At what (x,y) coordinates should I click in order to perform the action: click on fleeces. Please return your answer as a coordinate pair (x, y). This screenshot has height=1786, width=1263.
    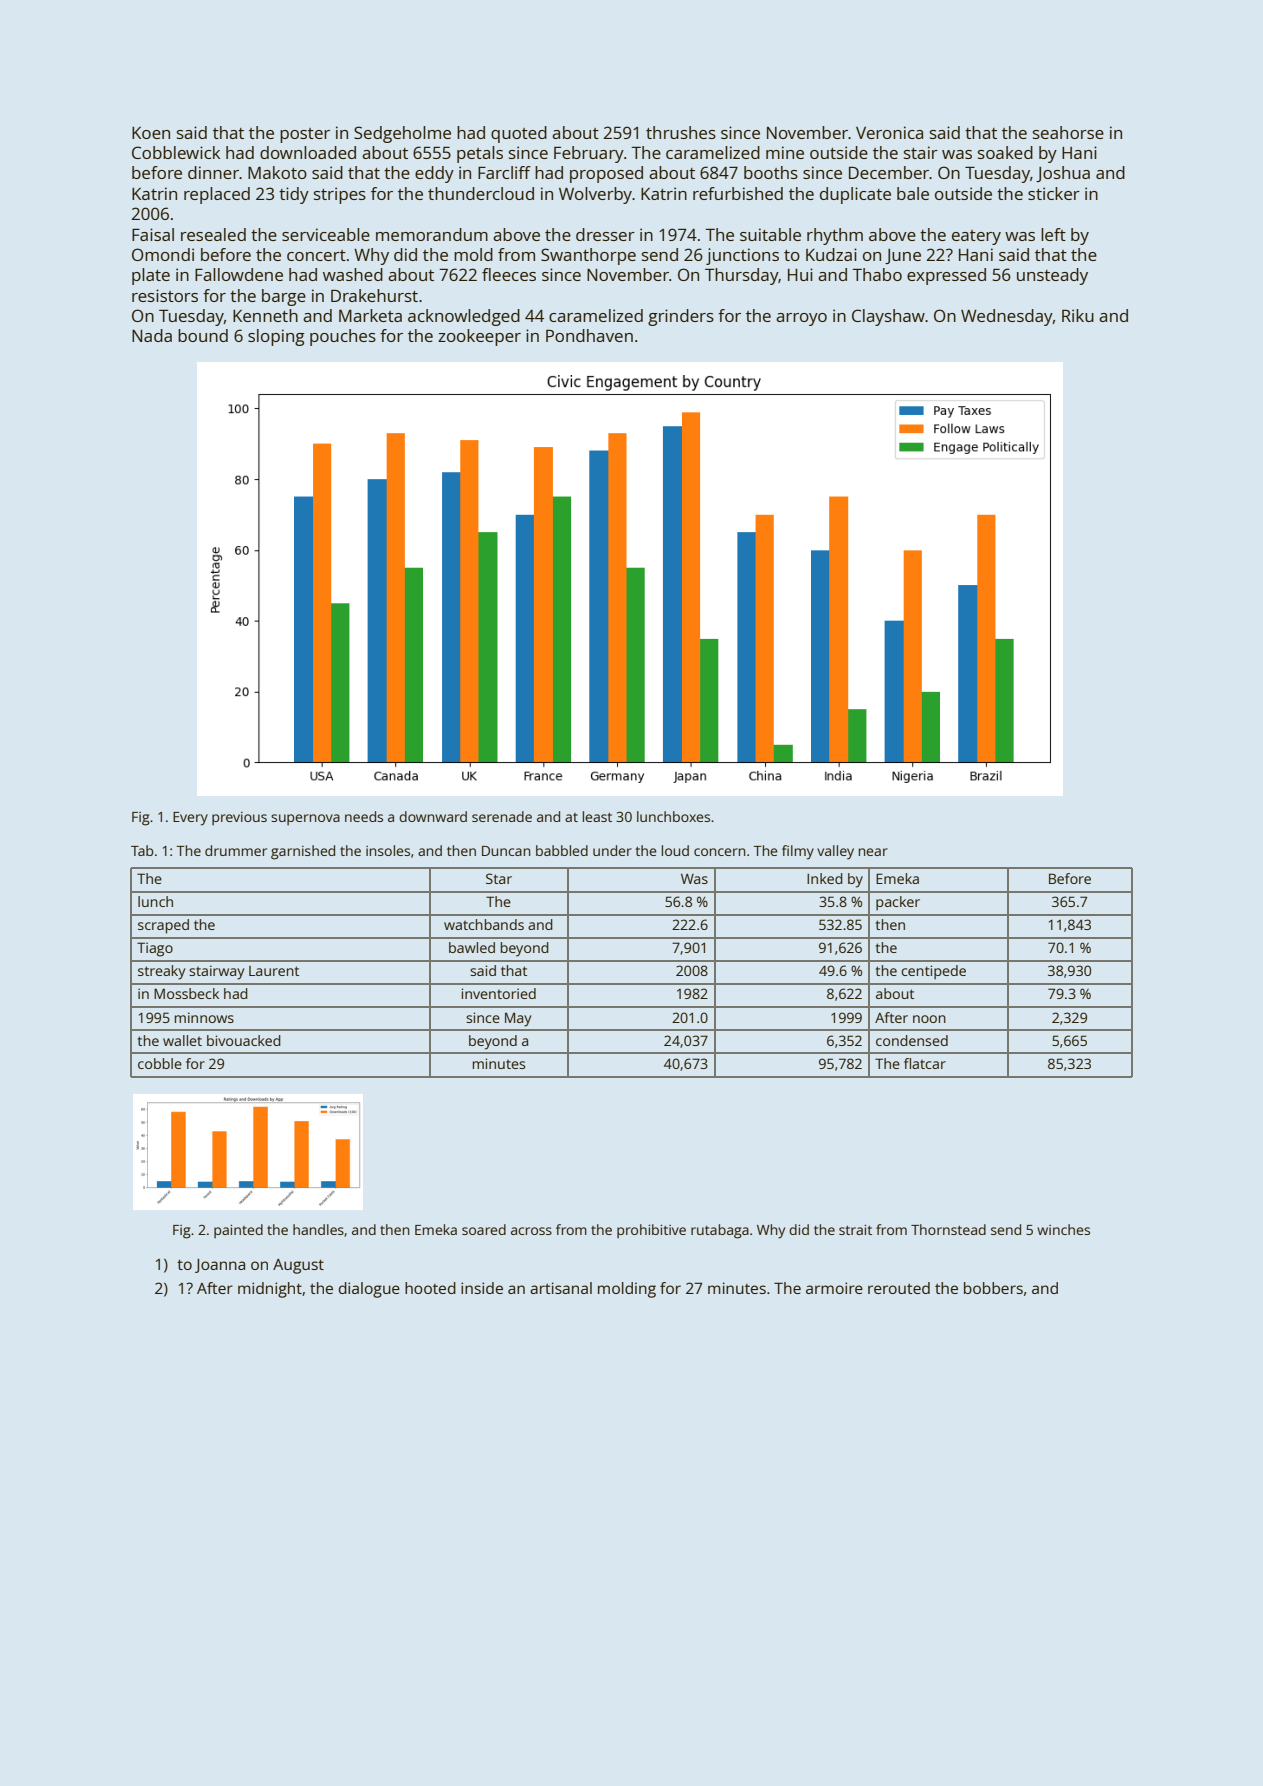
    Looking at the image, I should click on (509, 274).
